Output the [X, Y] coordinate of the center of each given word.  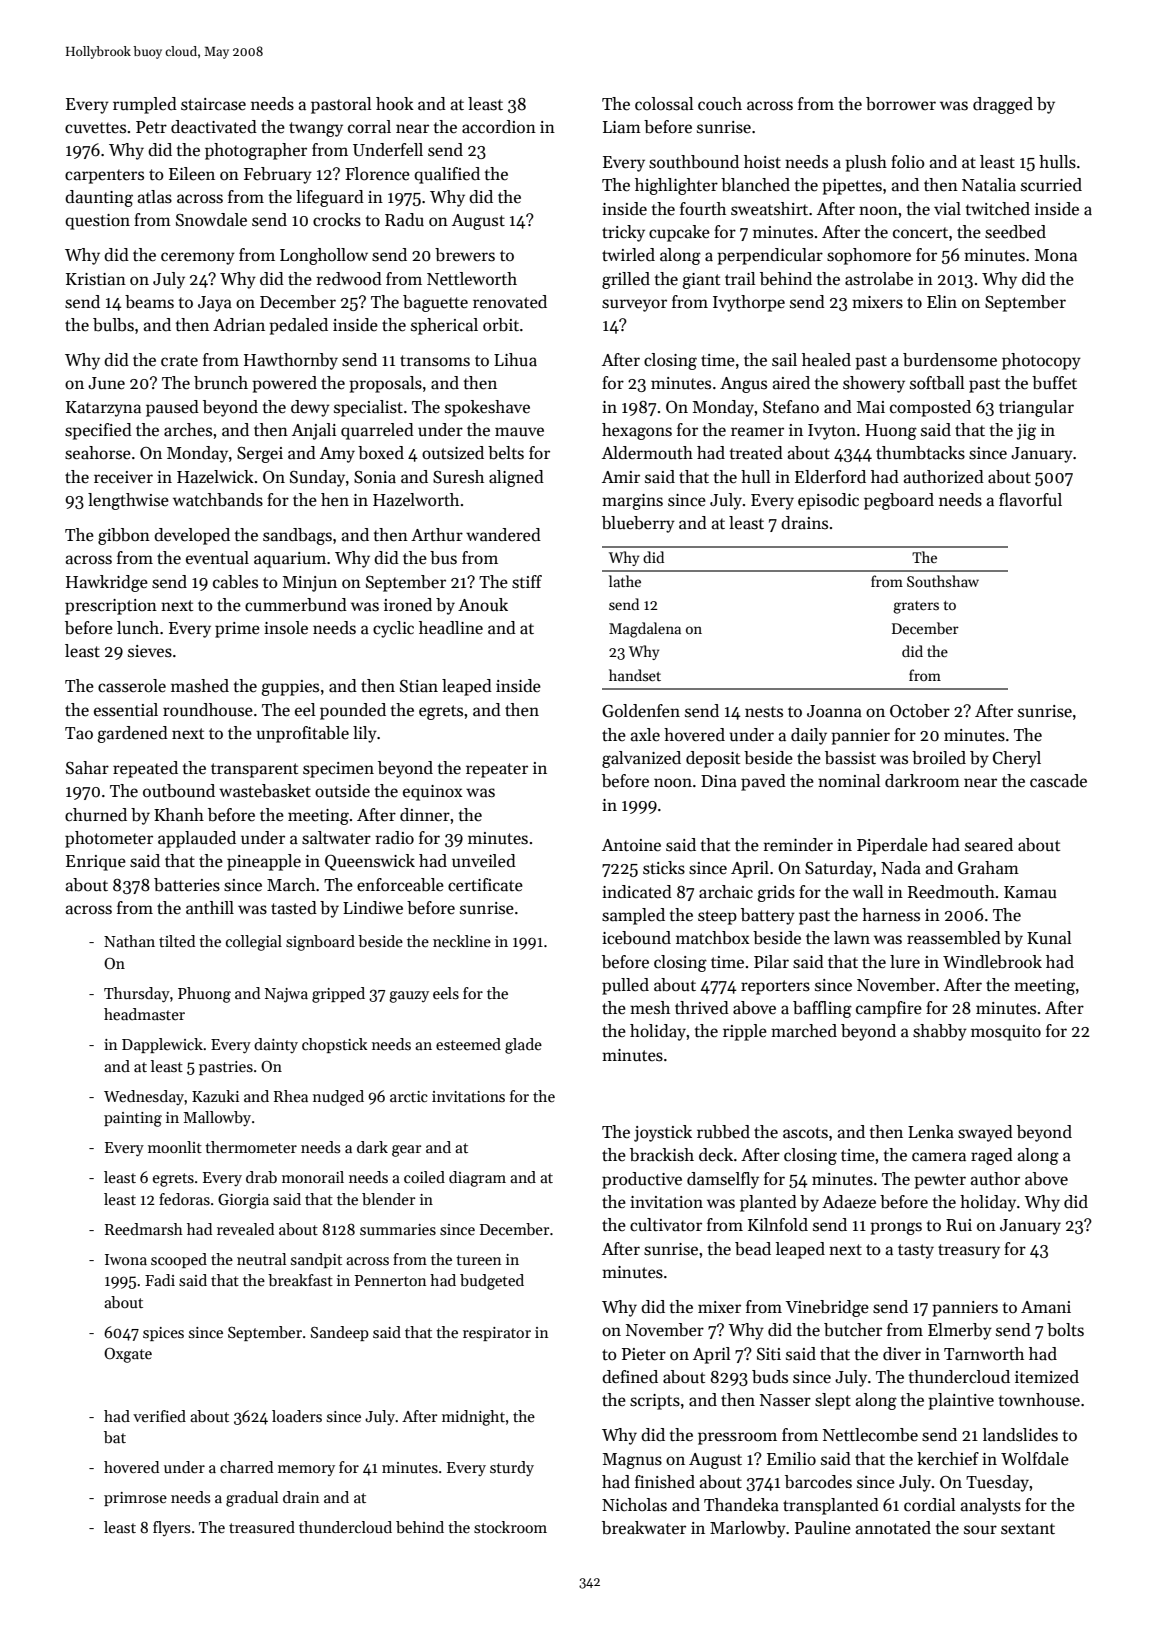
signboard [320, 943]
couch [720, 104]
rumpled [145, 105]
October [920, 711]
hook [395, 104]
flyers [171, 1528]
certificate [485, 885]
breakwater [644, 1528]
